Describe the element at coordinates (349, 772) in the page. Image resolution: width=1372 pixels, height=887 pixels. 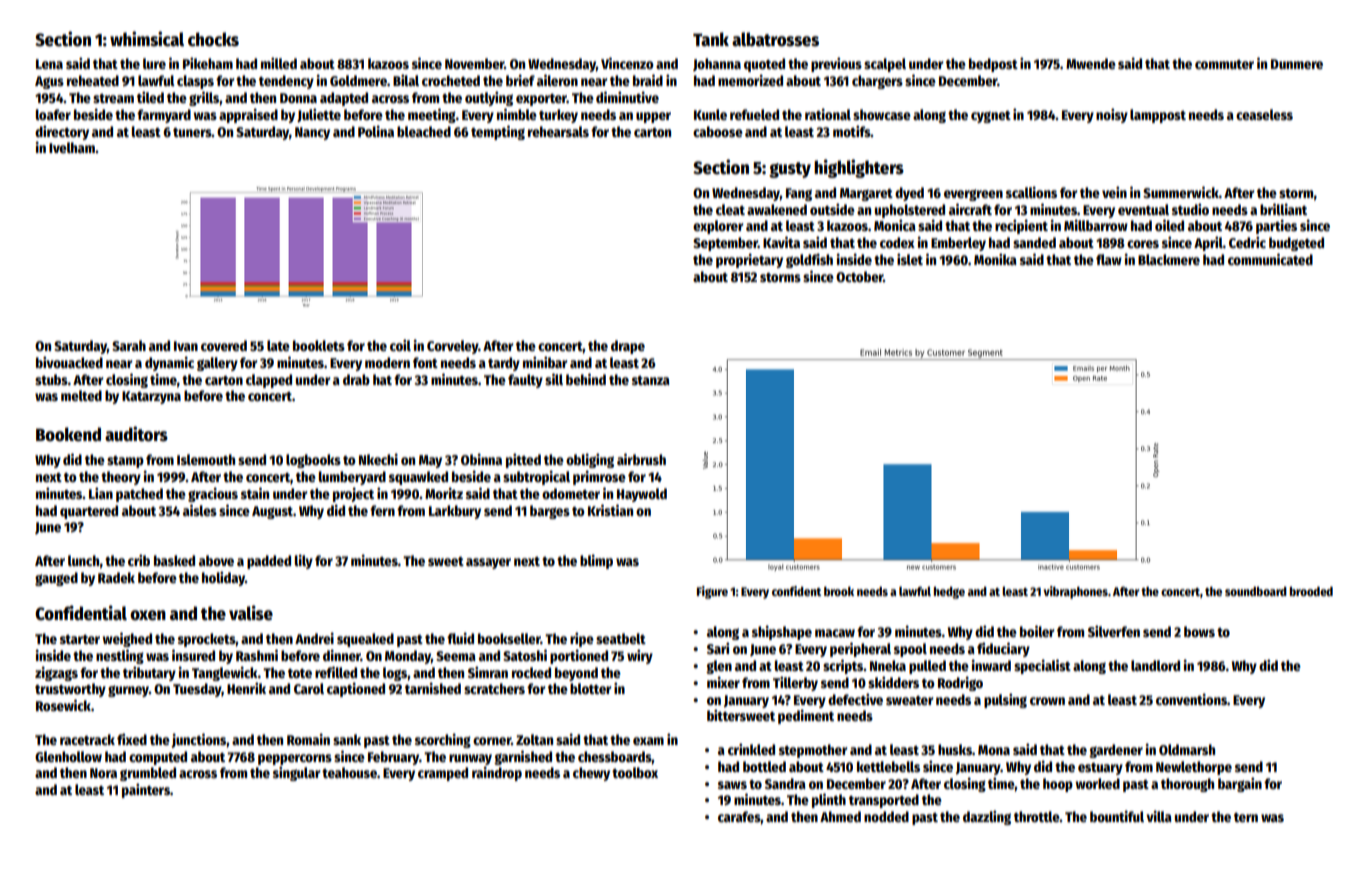
I see `teahouse` at that location.
